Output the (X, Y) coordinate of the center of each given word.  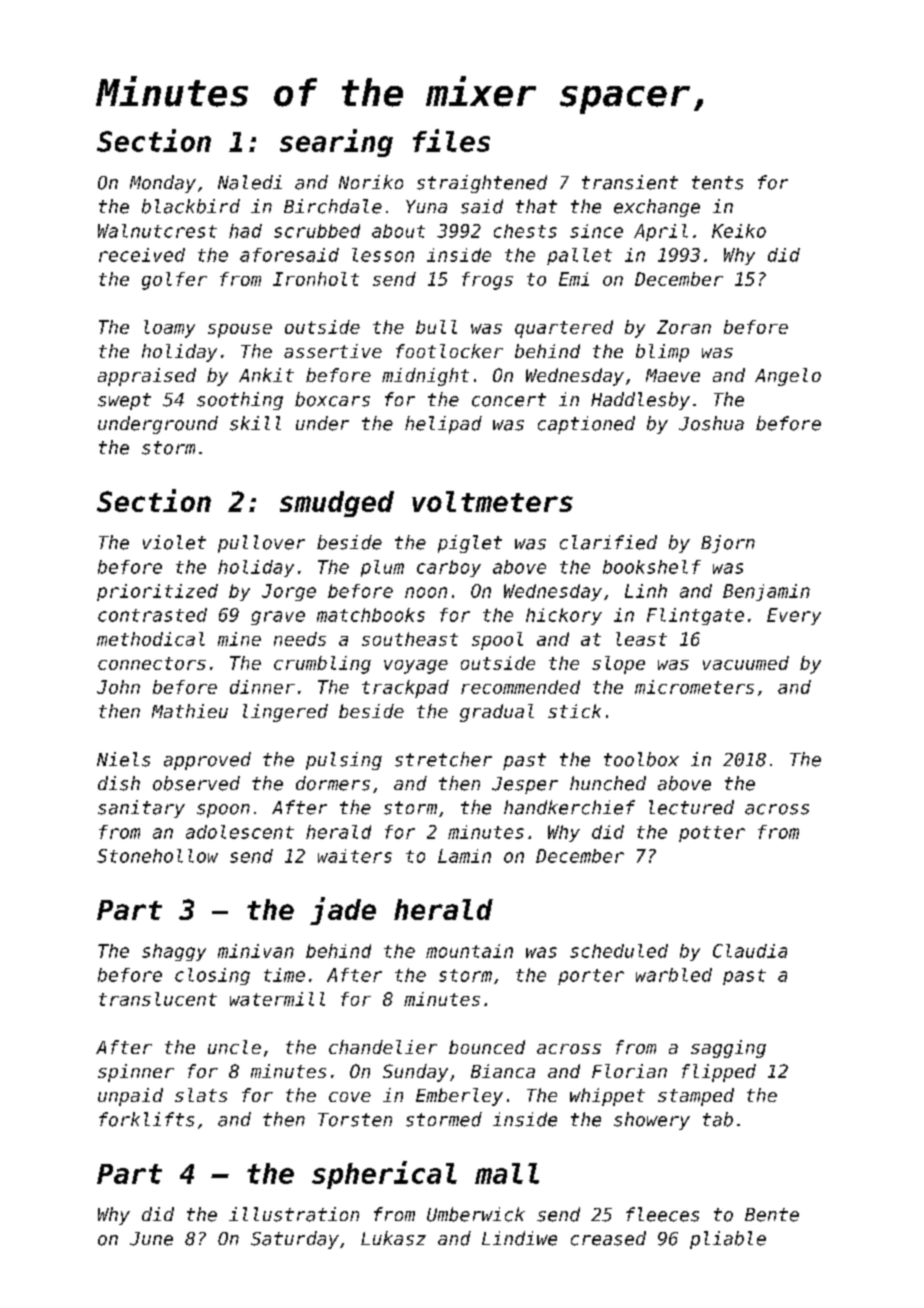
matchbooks (371, 615)
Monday (163, 184)
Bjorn (728, 544)
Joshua (711, 423)
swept (124, 401)
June (151, 1239)
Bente (772, 1215)
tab (718, 1119)
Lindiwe (519, 1238)
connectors (152, 663)
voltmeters (492, 501)
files (451, 140)
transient (630, 182)
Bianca (503, 1071)
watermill (277, 999)
